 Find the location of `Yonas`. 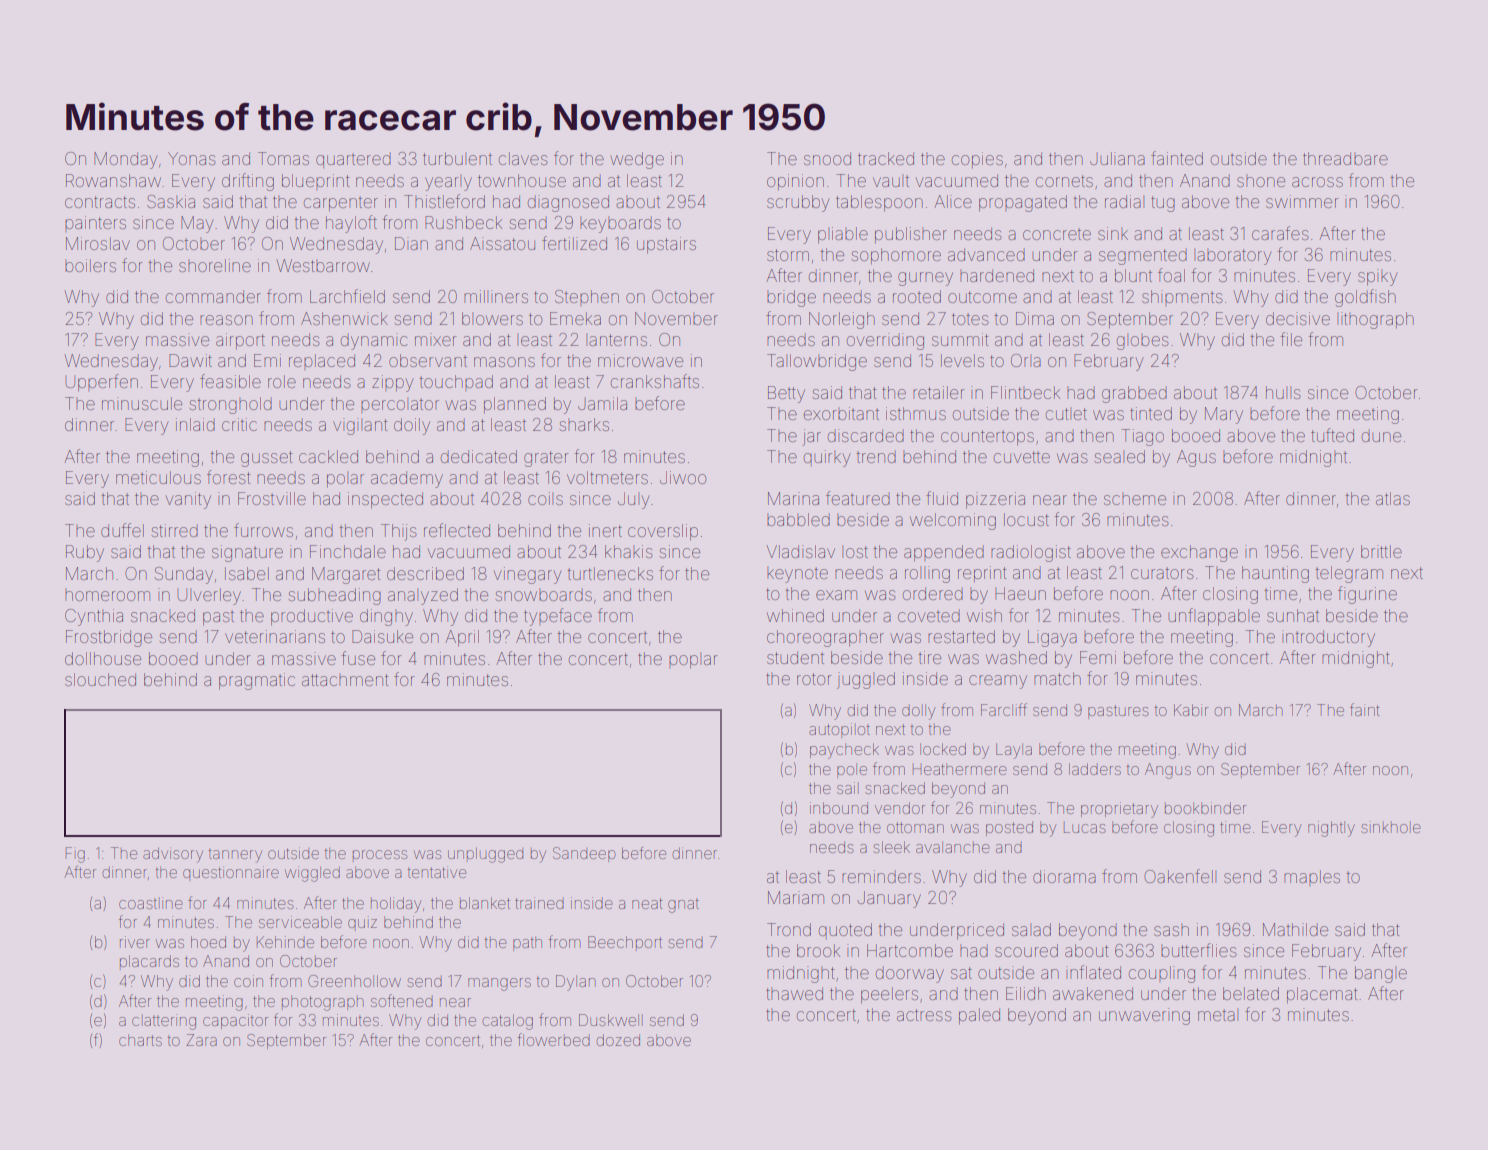

Yonas is located at coordinates (192, 158).
